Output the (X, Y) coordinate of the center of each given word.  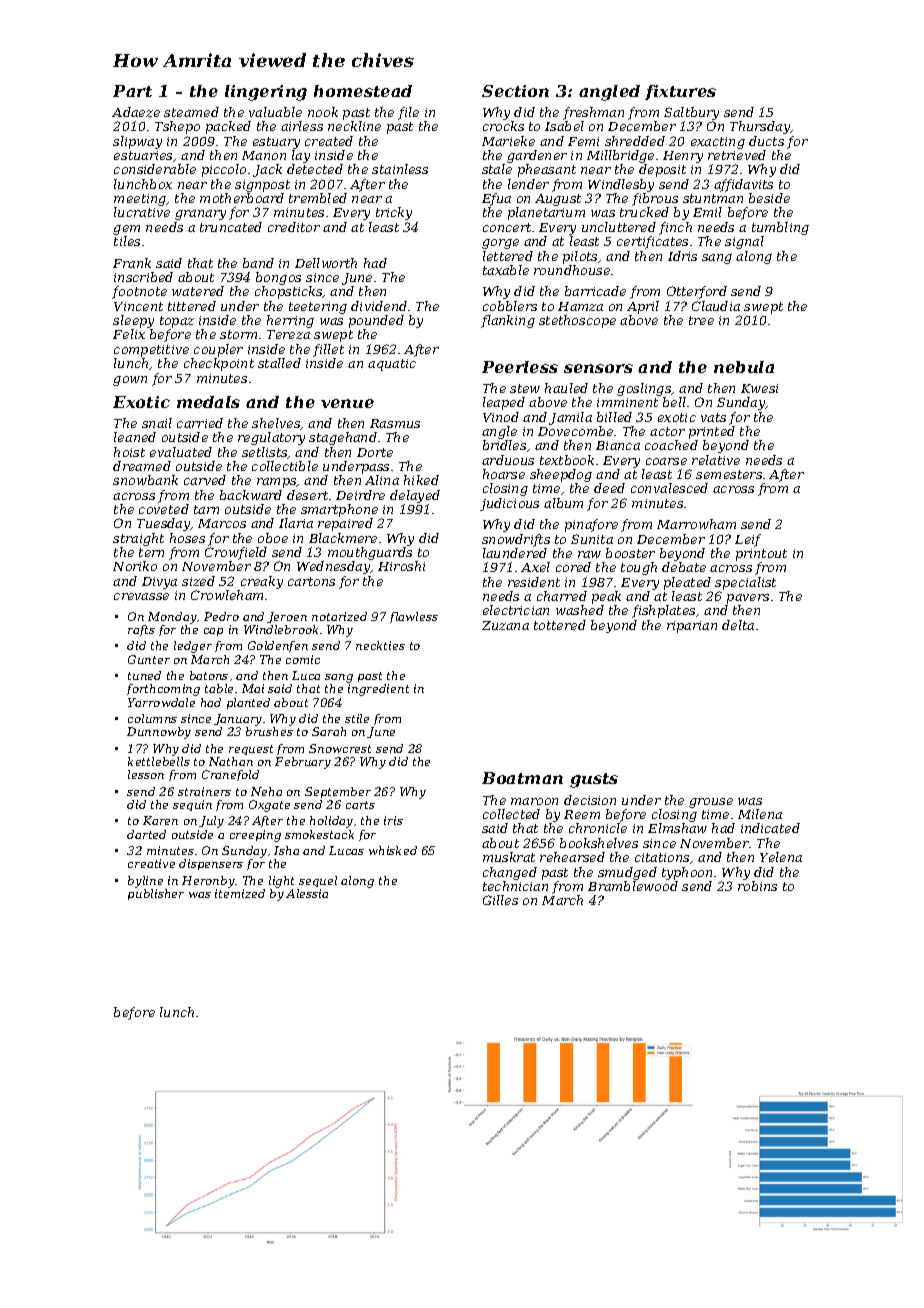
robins (757, 886)
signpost (262, 186)
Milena (760, 814)
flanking (508, 321)
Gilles (500, 900)
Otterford (697, 292)
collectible (285, 466)
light (281, 882)
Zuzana (505, 625)
